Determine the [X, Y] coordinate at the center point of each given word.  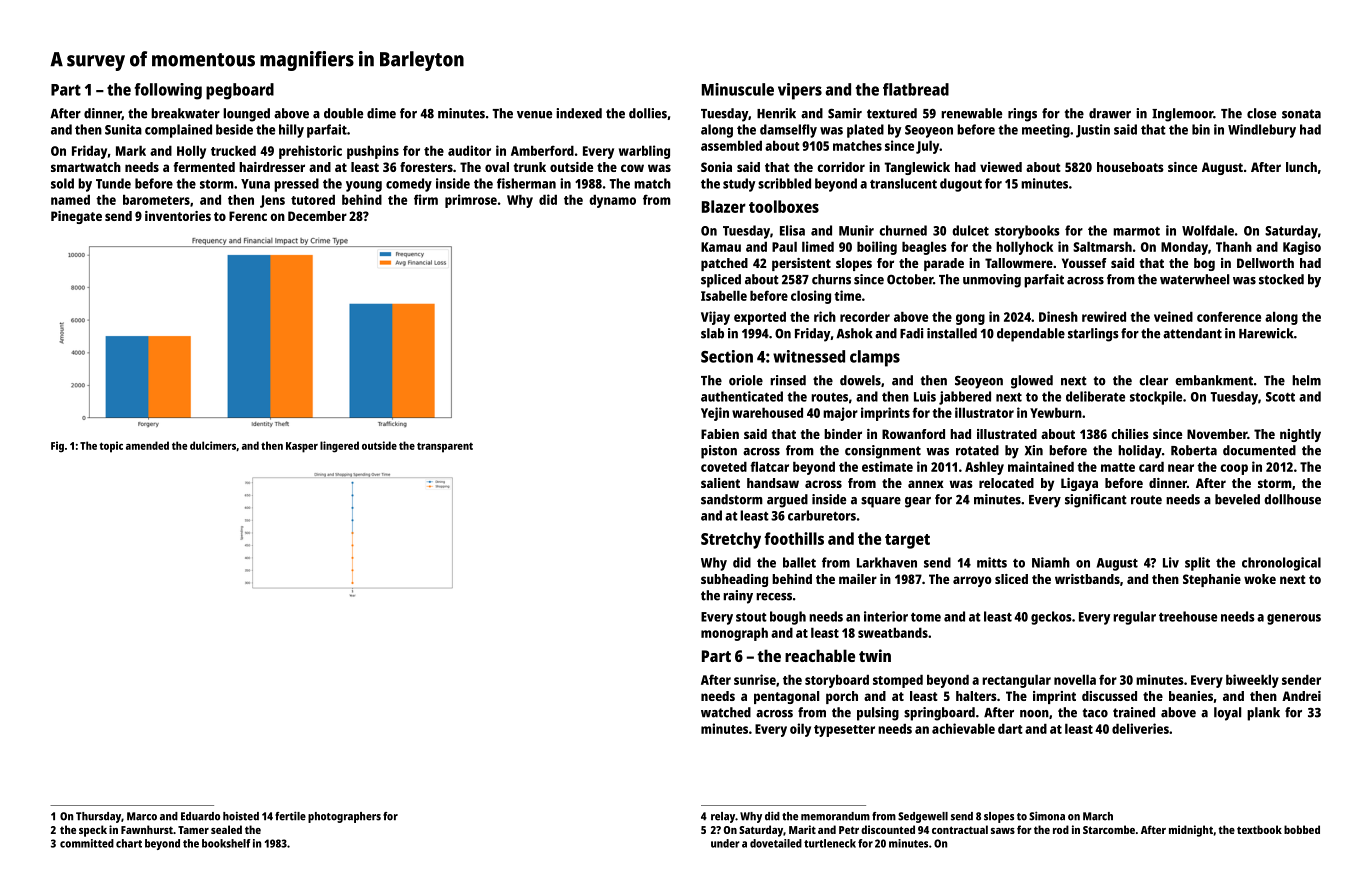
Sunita [123, 129]
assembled [731, 145]
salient [720, 483]
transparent [445, 448]
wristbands [1087, 579]
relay [723, 817]
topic [111, 447]
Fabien [720, 434]
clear [1153, 380]
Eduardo [200, 816]
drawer [1110, 113]
